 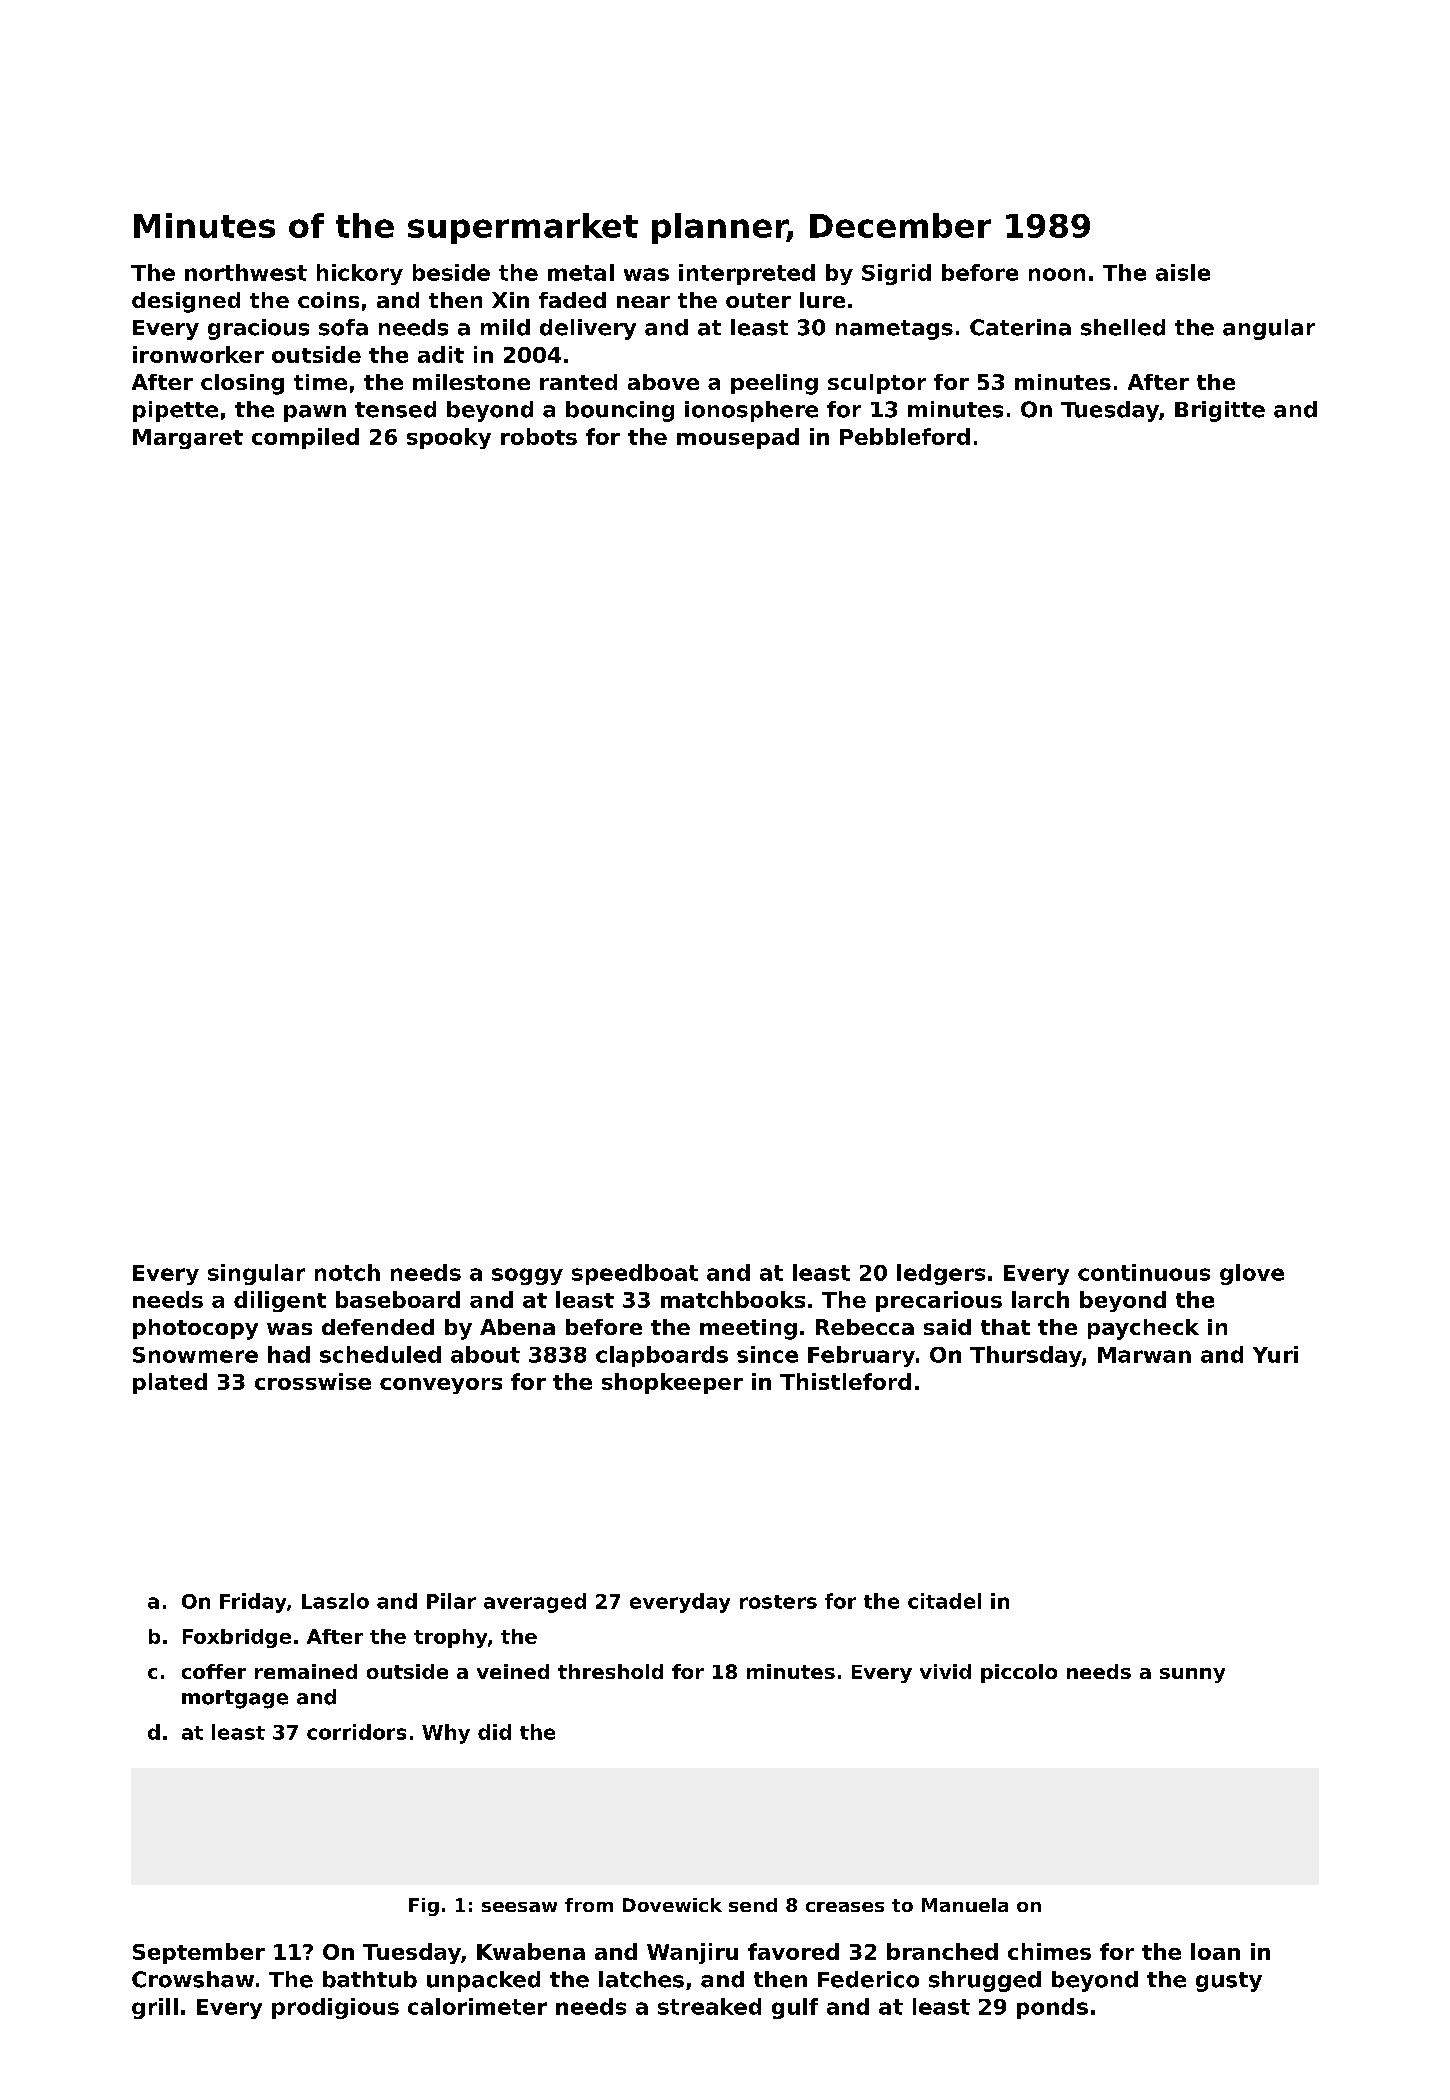 What do you see at coordinates (527, 1276) in the screenshot?
I see `soggy` at bounding box center [527, 1276].
